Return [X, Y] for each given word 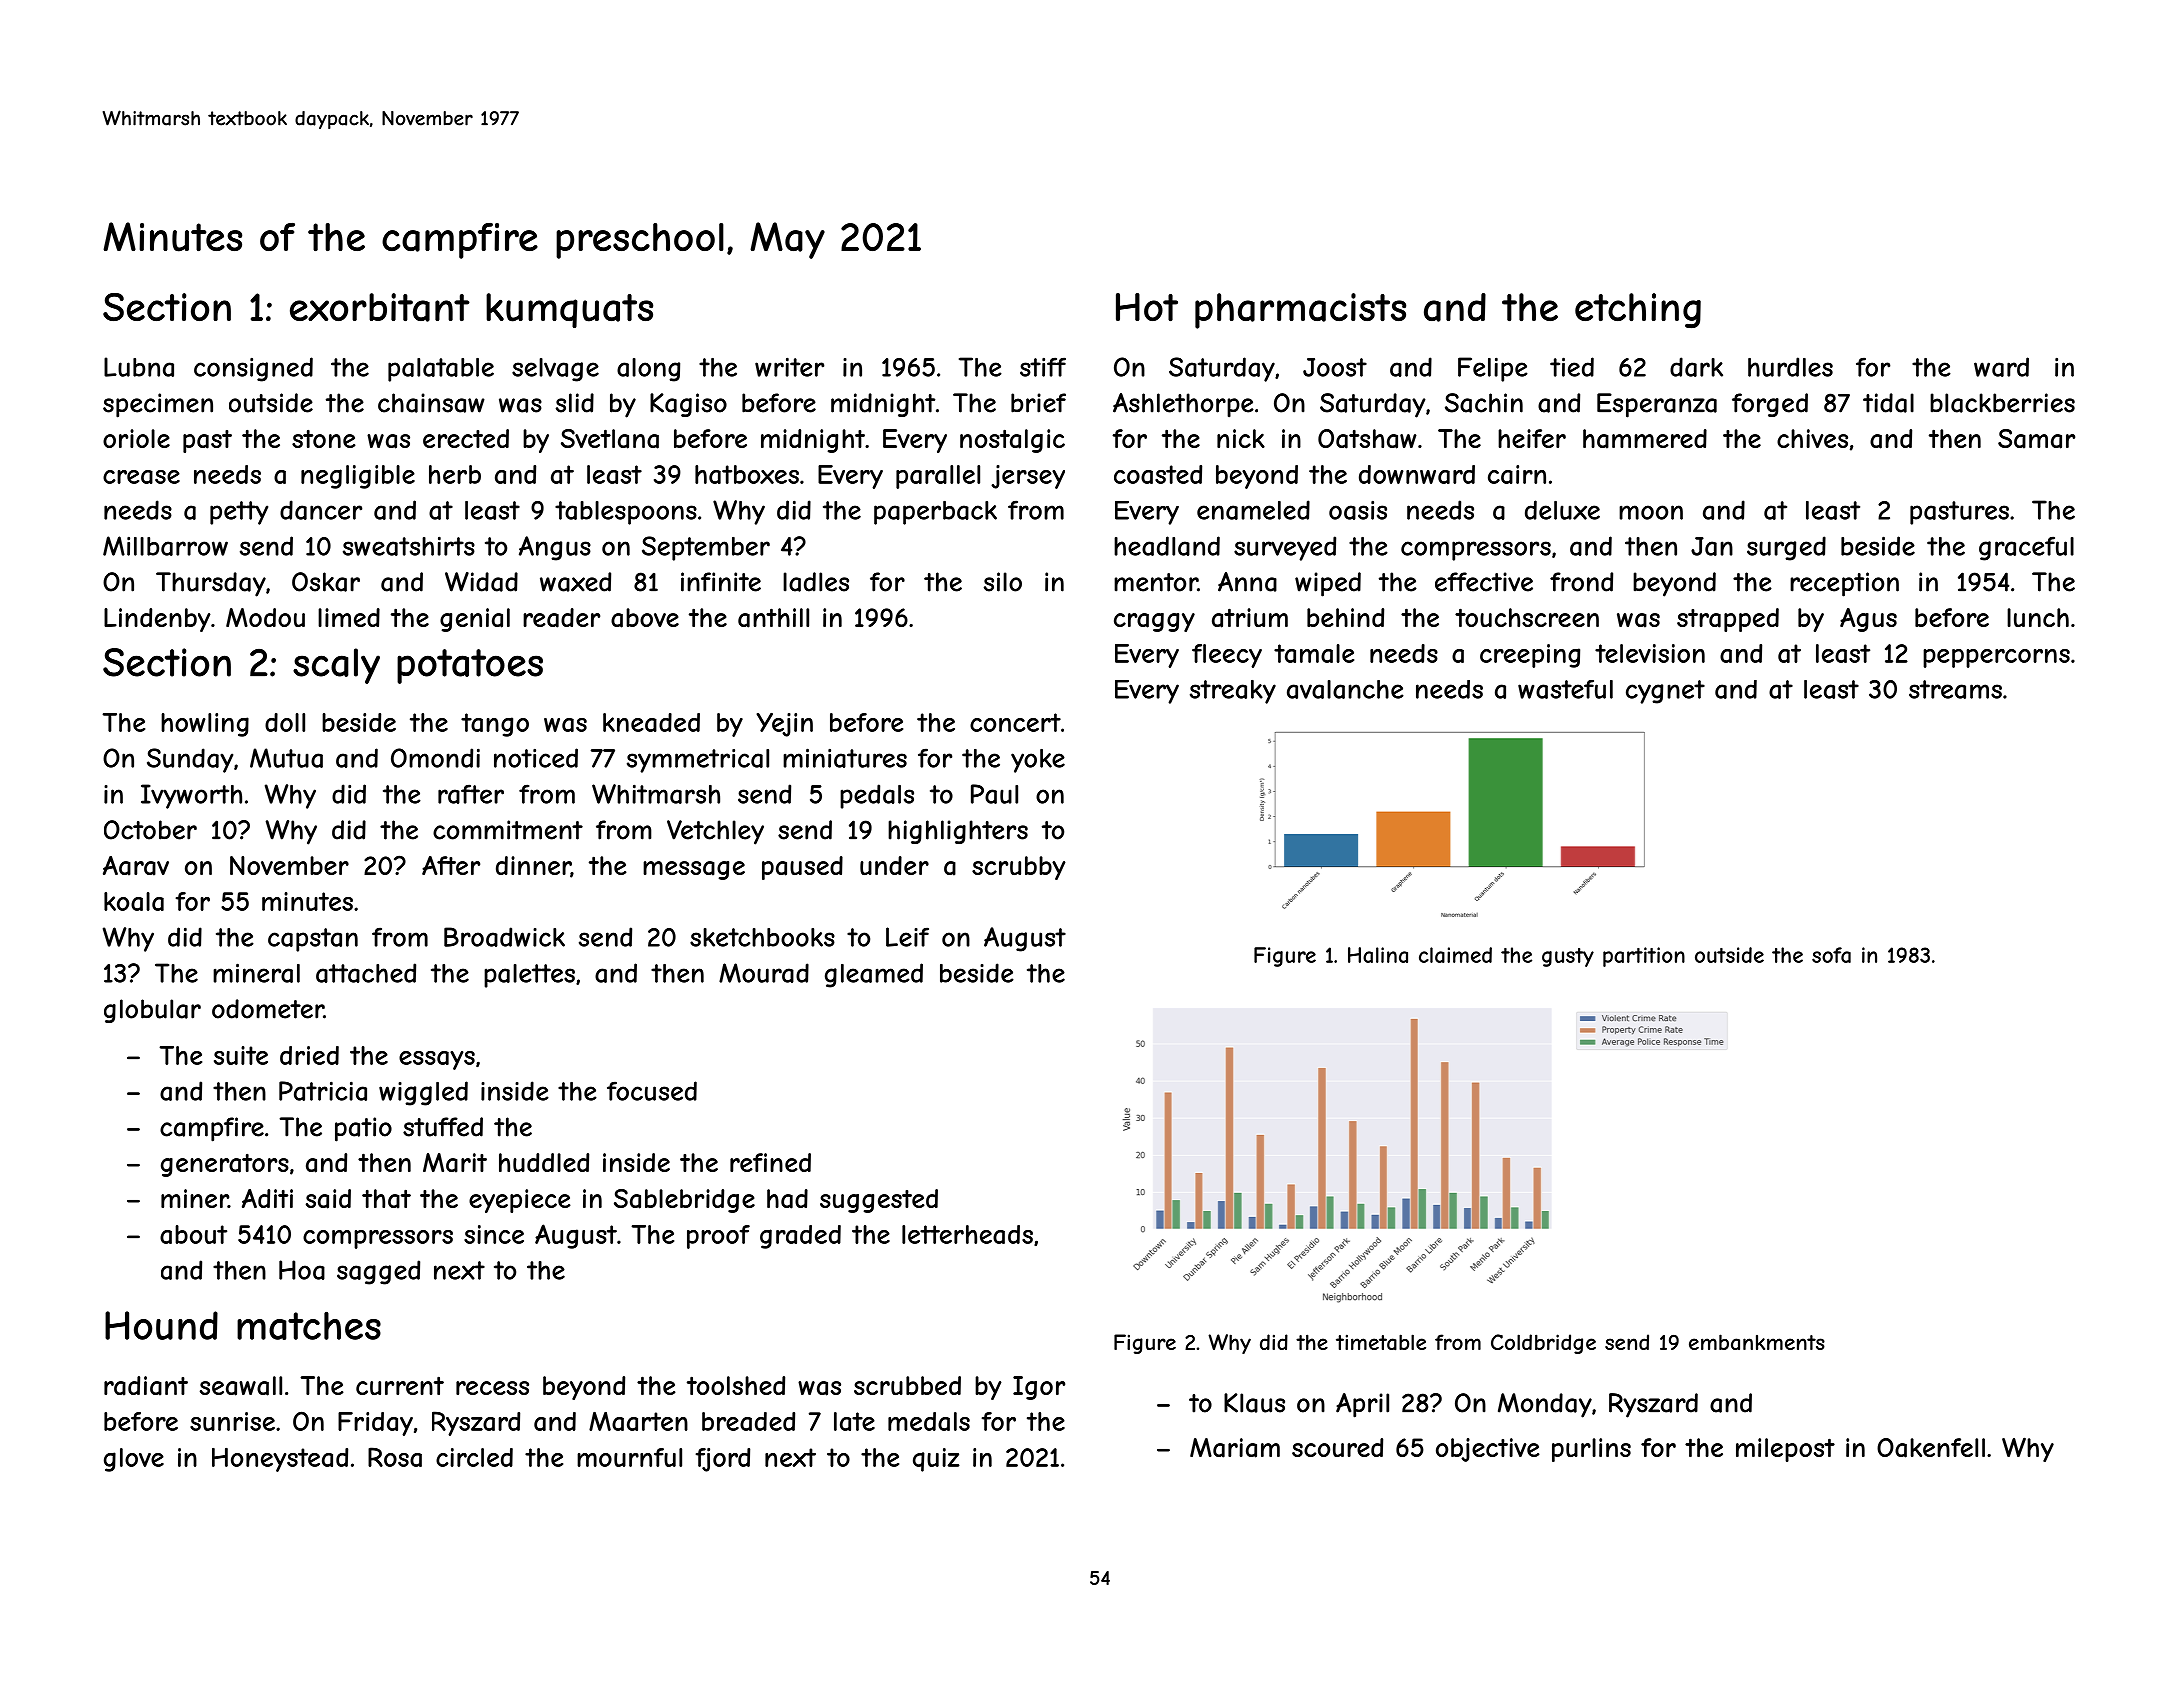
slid [575, 403]
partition [1644, 957]
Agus [1868, 620]
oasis [1358, 510]
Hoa [302, 1270]
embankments [1757, 1342]
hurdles [1790, 367]
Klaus [1254, 1403]
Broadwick [504, 937]
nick [1241, 438]
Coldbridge [1543, 1344]
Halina [1378, 955]
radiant [146, 1386]
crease [141, 477]
